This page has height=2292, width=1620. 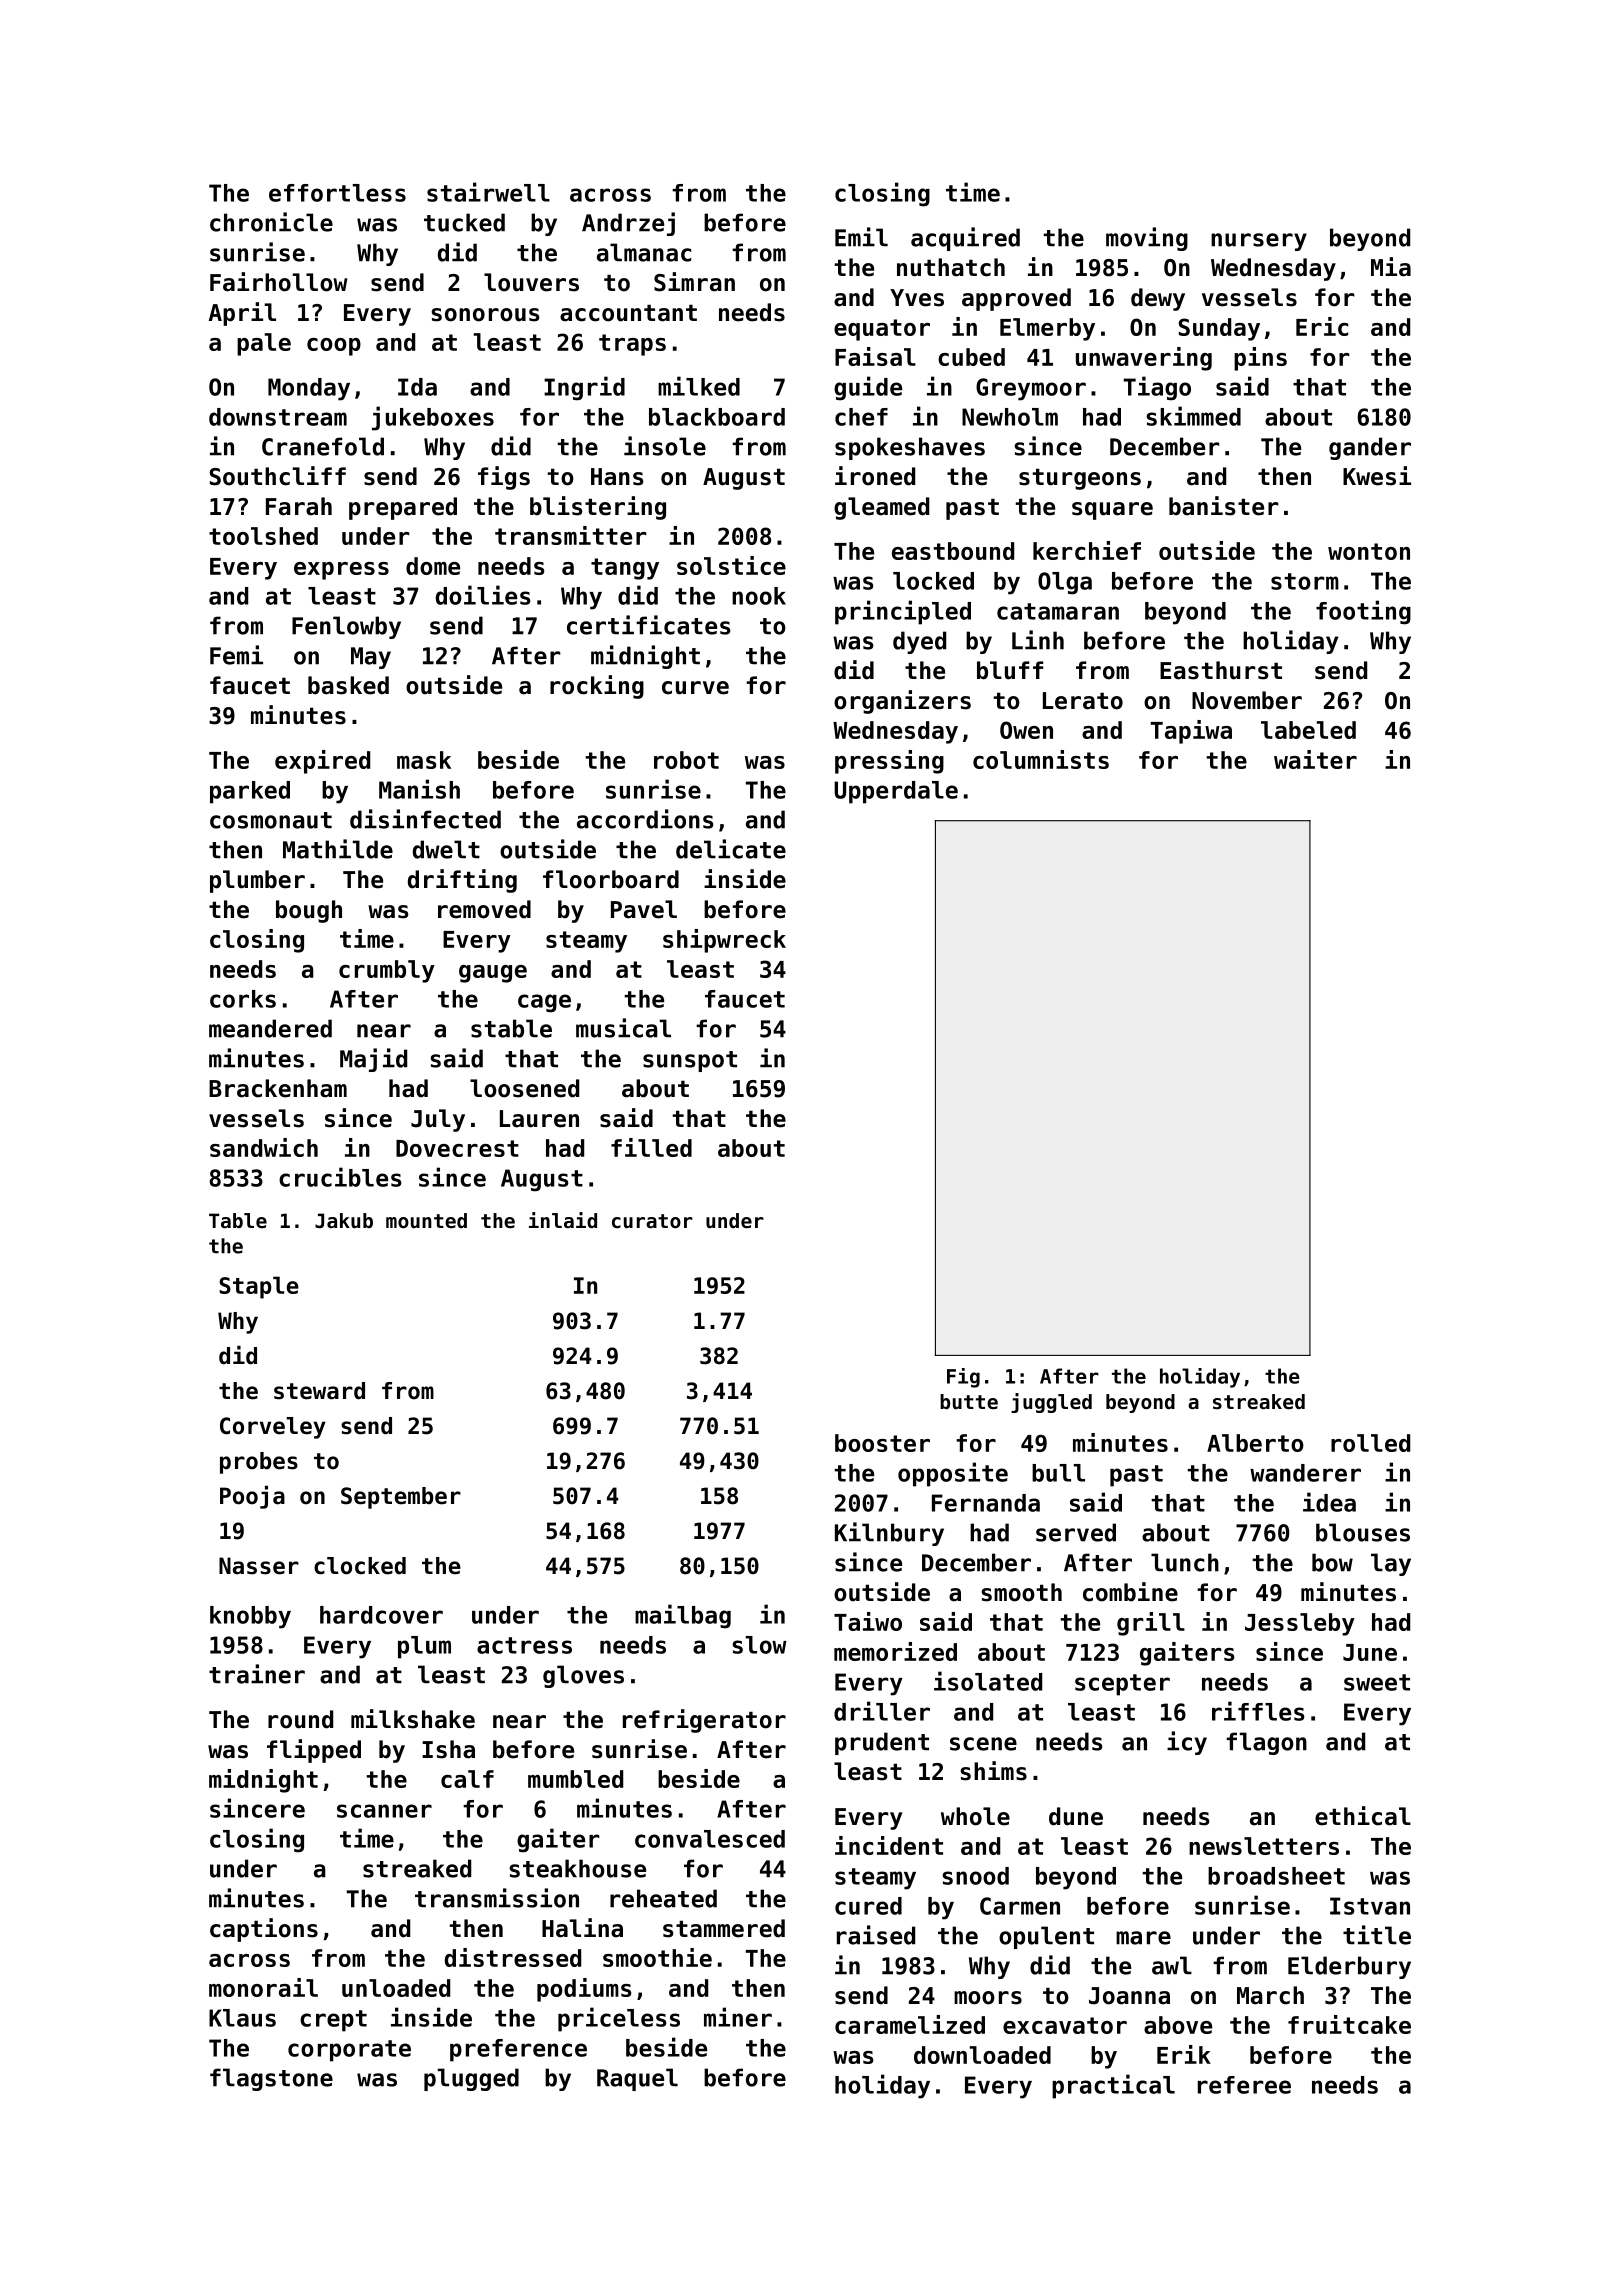 What do you see at coordinates (971, 357) in the page?
I see `cubed` at bounding box center [971, 357].
